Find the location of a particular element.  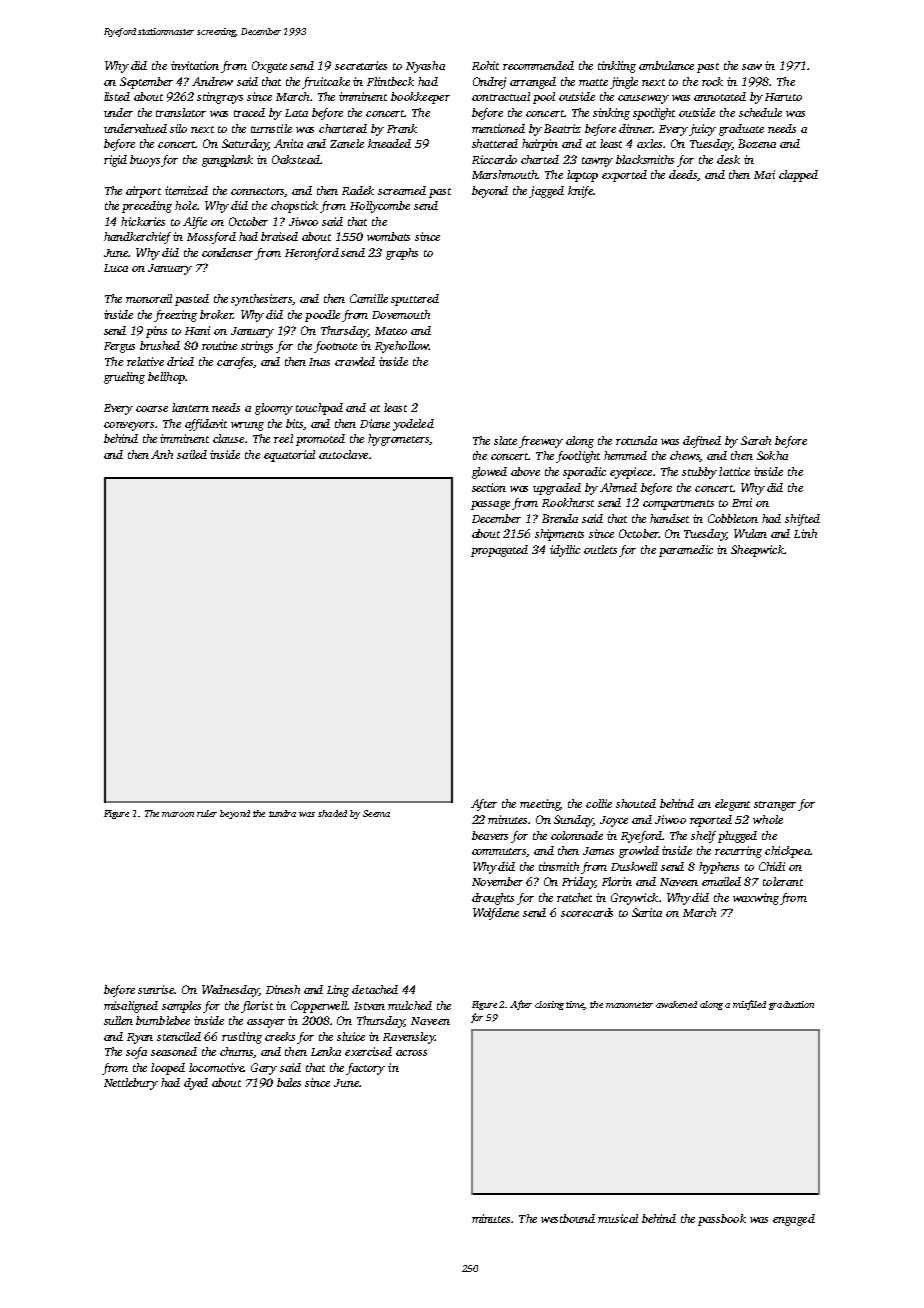

secretaries is located at coordinates (361, 65).
